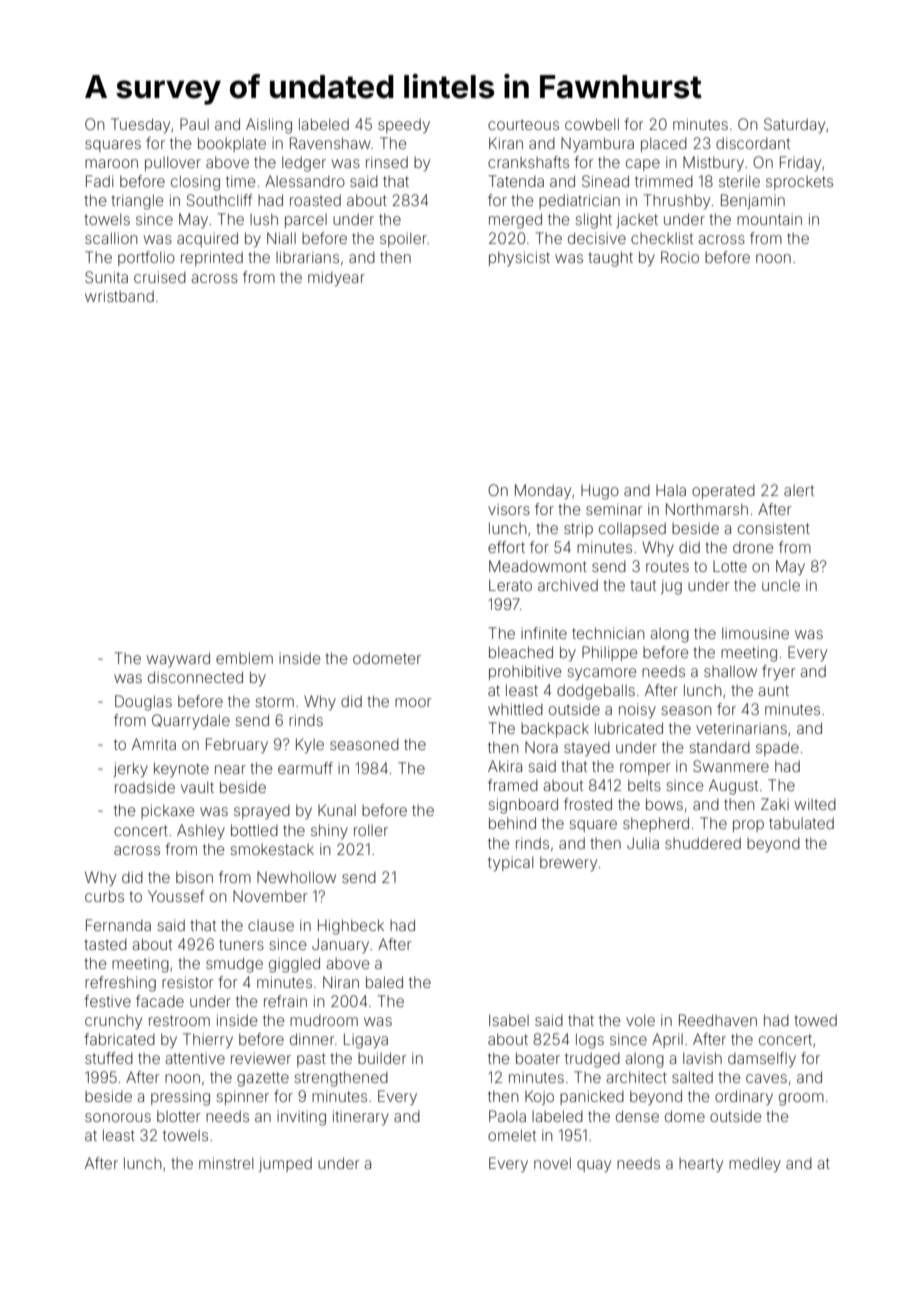 The height and width of the screenshot is (1314, 924). I want to click on Rocio, so click(680, 257).
